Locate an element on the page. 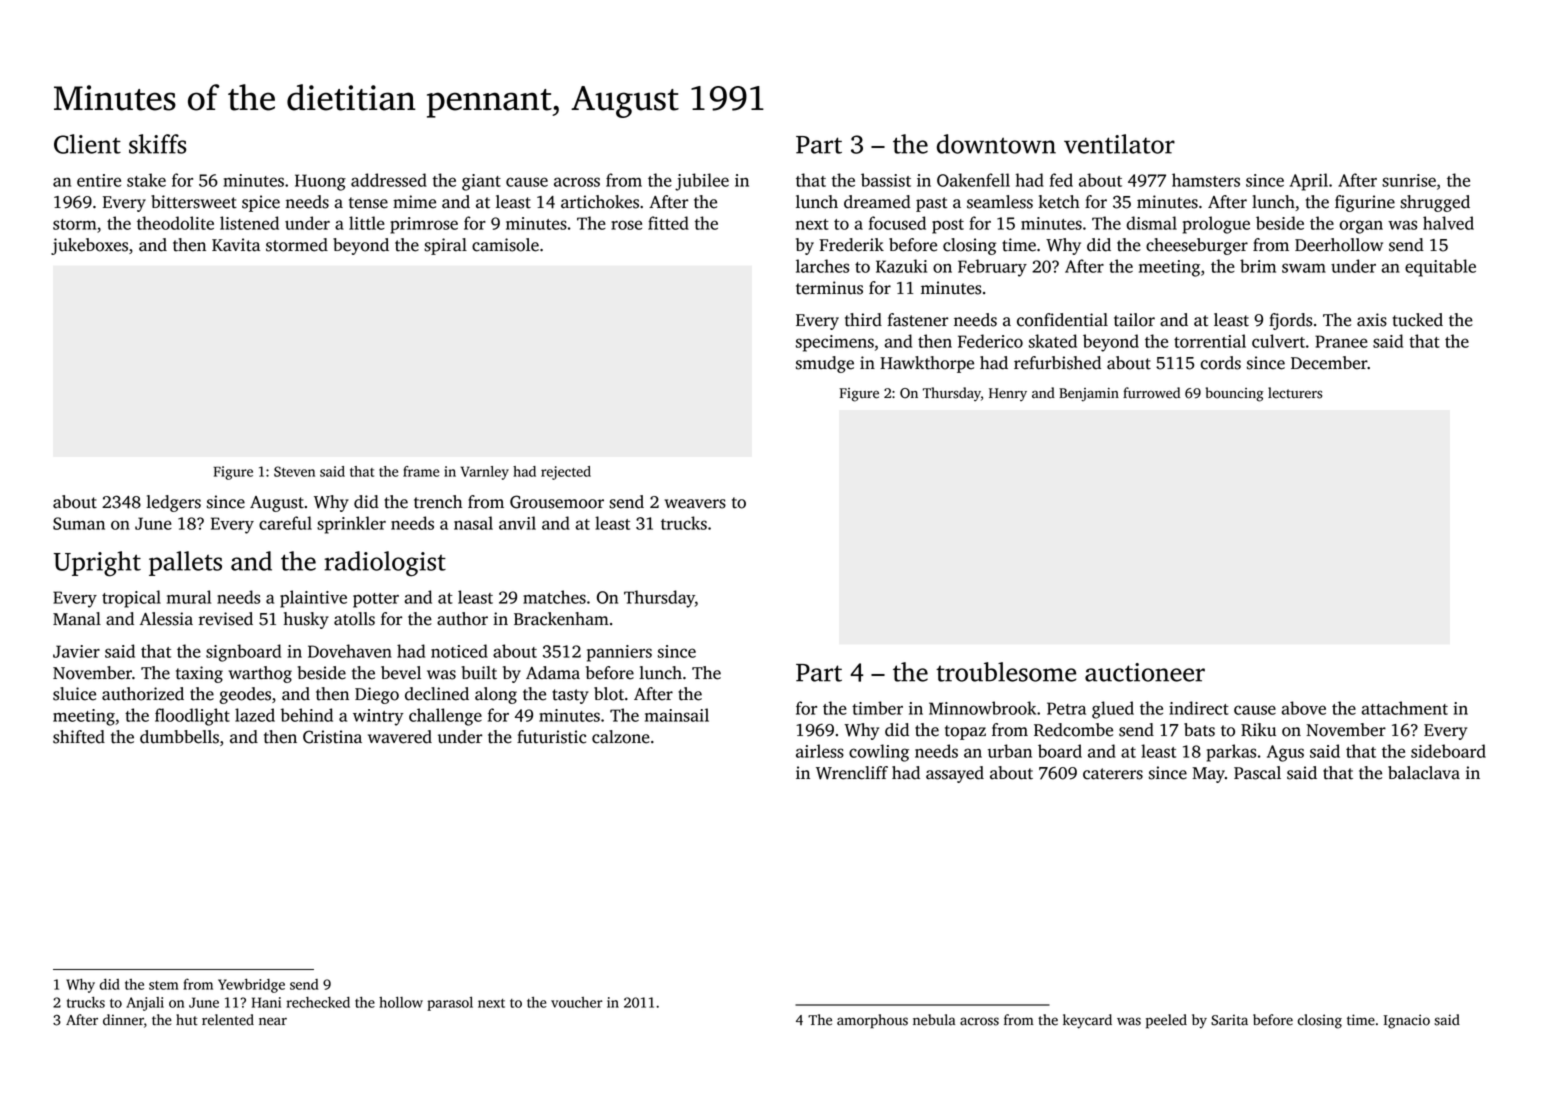 The height and width of the image is (1094, 1547). amorphous is located at coordinates (872, 1021).
